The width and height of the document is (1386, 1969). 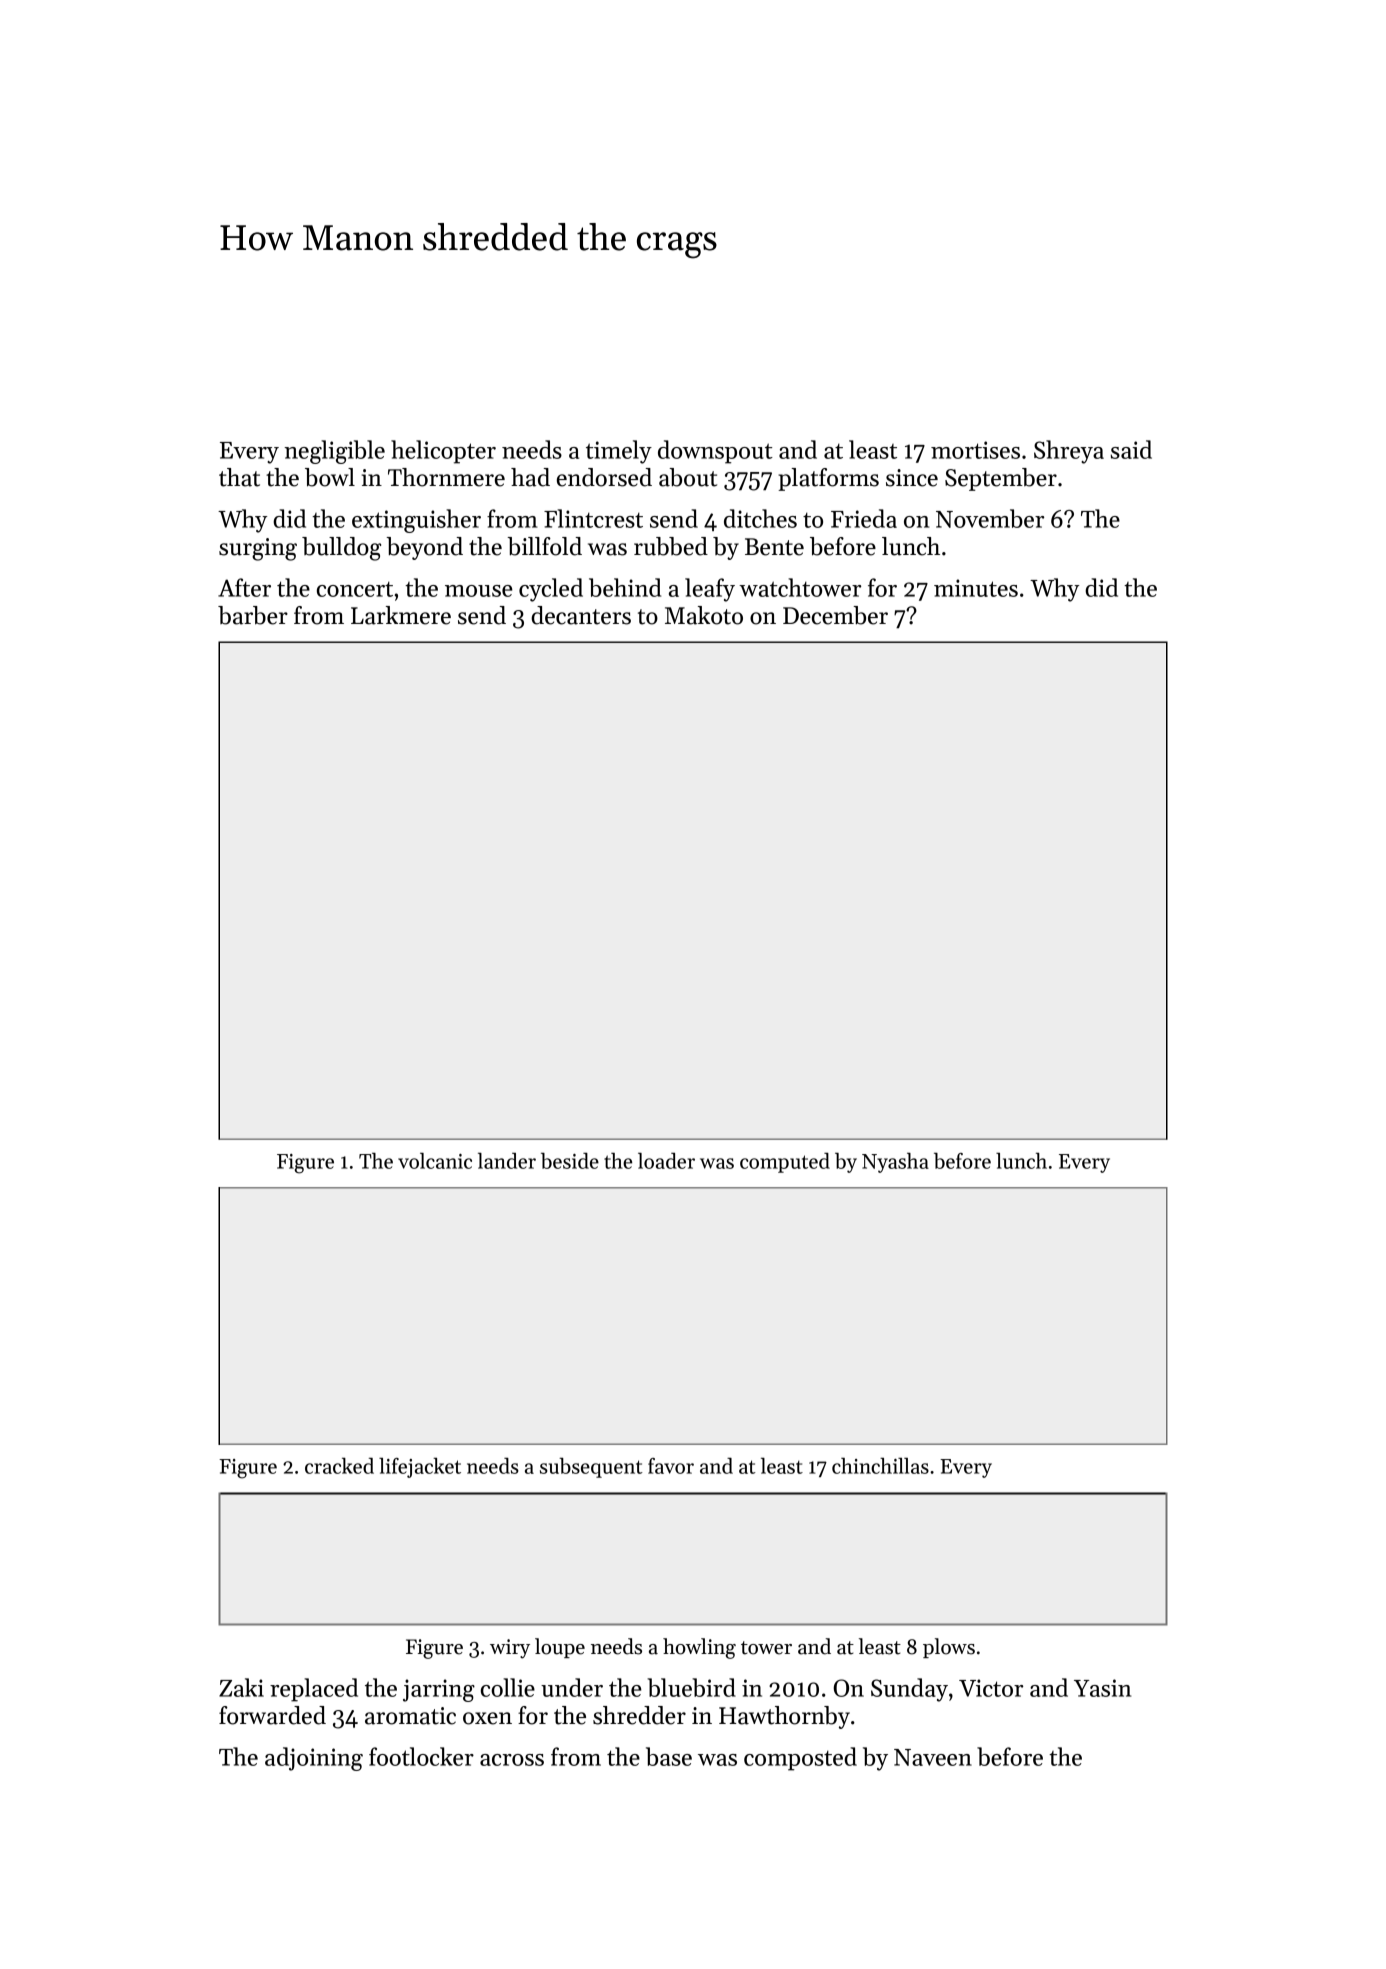 What do you see at coordinates (241, 1687) in the document?
I see `Zaki` at bounding box center [241, 1687].
